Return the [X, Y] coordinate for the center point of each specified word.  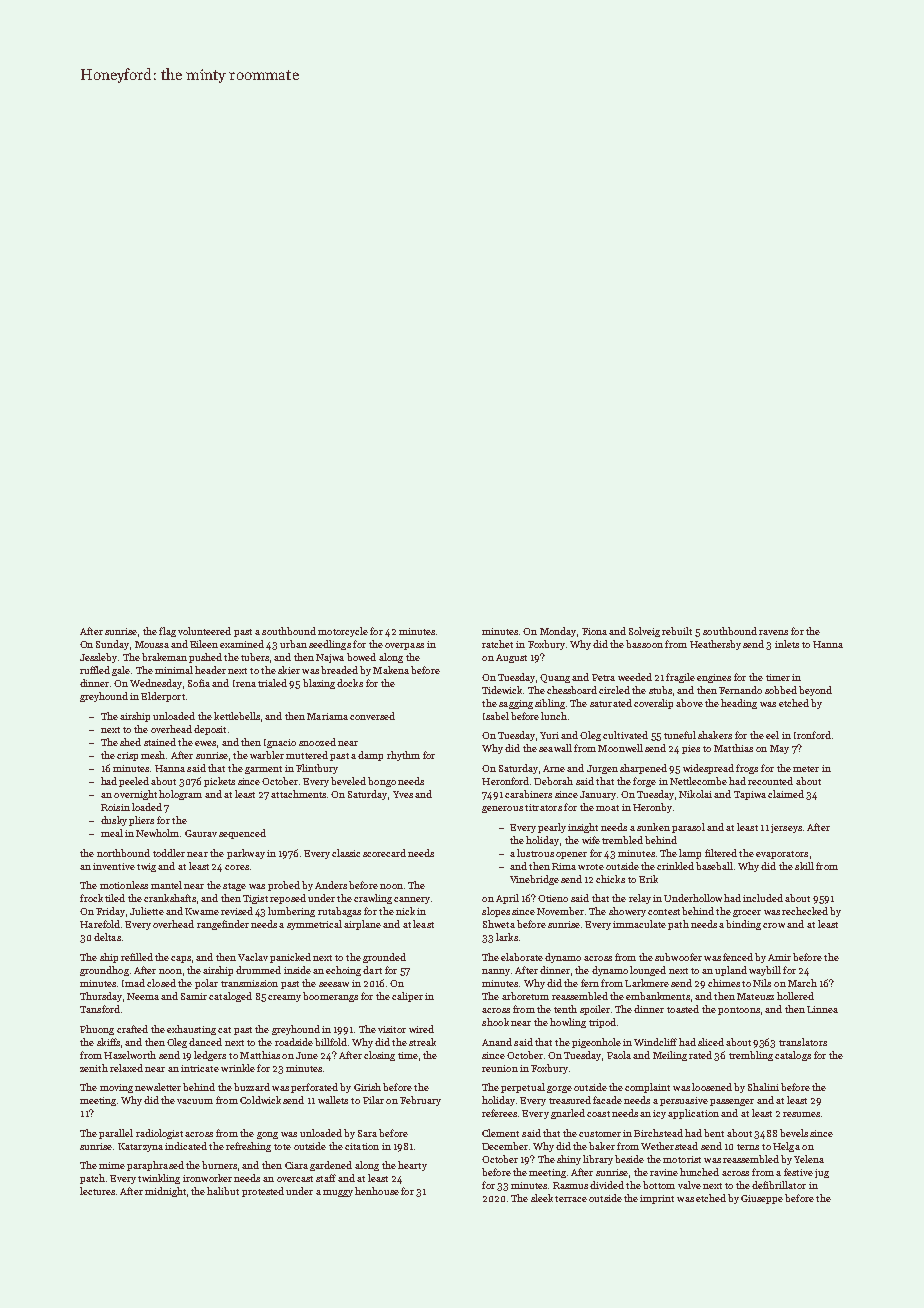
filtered [721, 853]
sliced [711, 1042]
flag [167, 632]
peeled [134, 782]
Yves [403, 794]
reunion [500, 1068]
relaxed [126, 1068]
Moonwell [620, 748]
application [693, 1114]
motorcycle [343, 632]
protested [263, 1192]
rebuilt [677, 631]
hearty [412, 1166]
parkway [246, 854]
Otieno [553, 898]
